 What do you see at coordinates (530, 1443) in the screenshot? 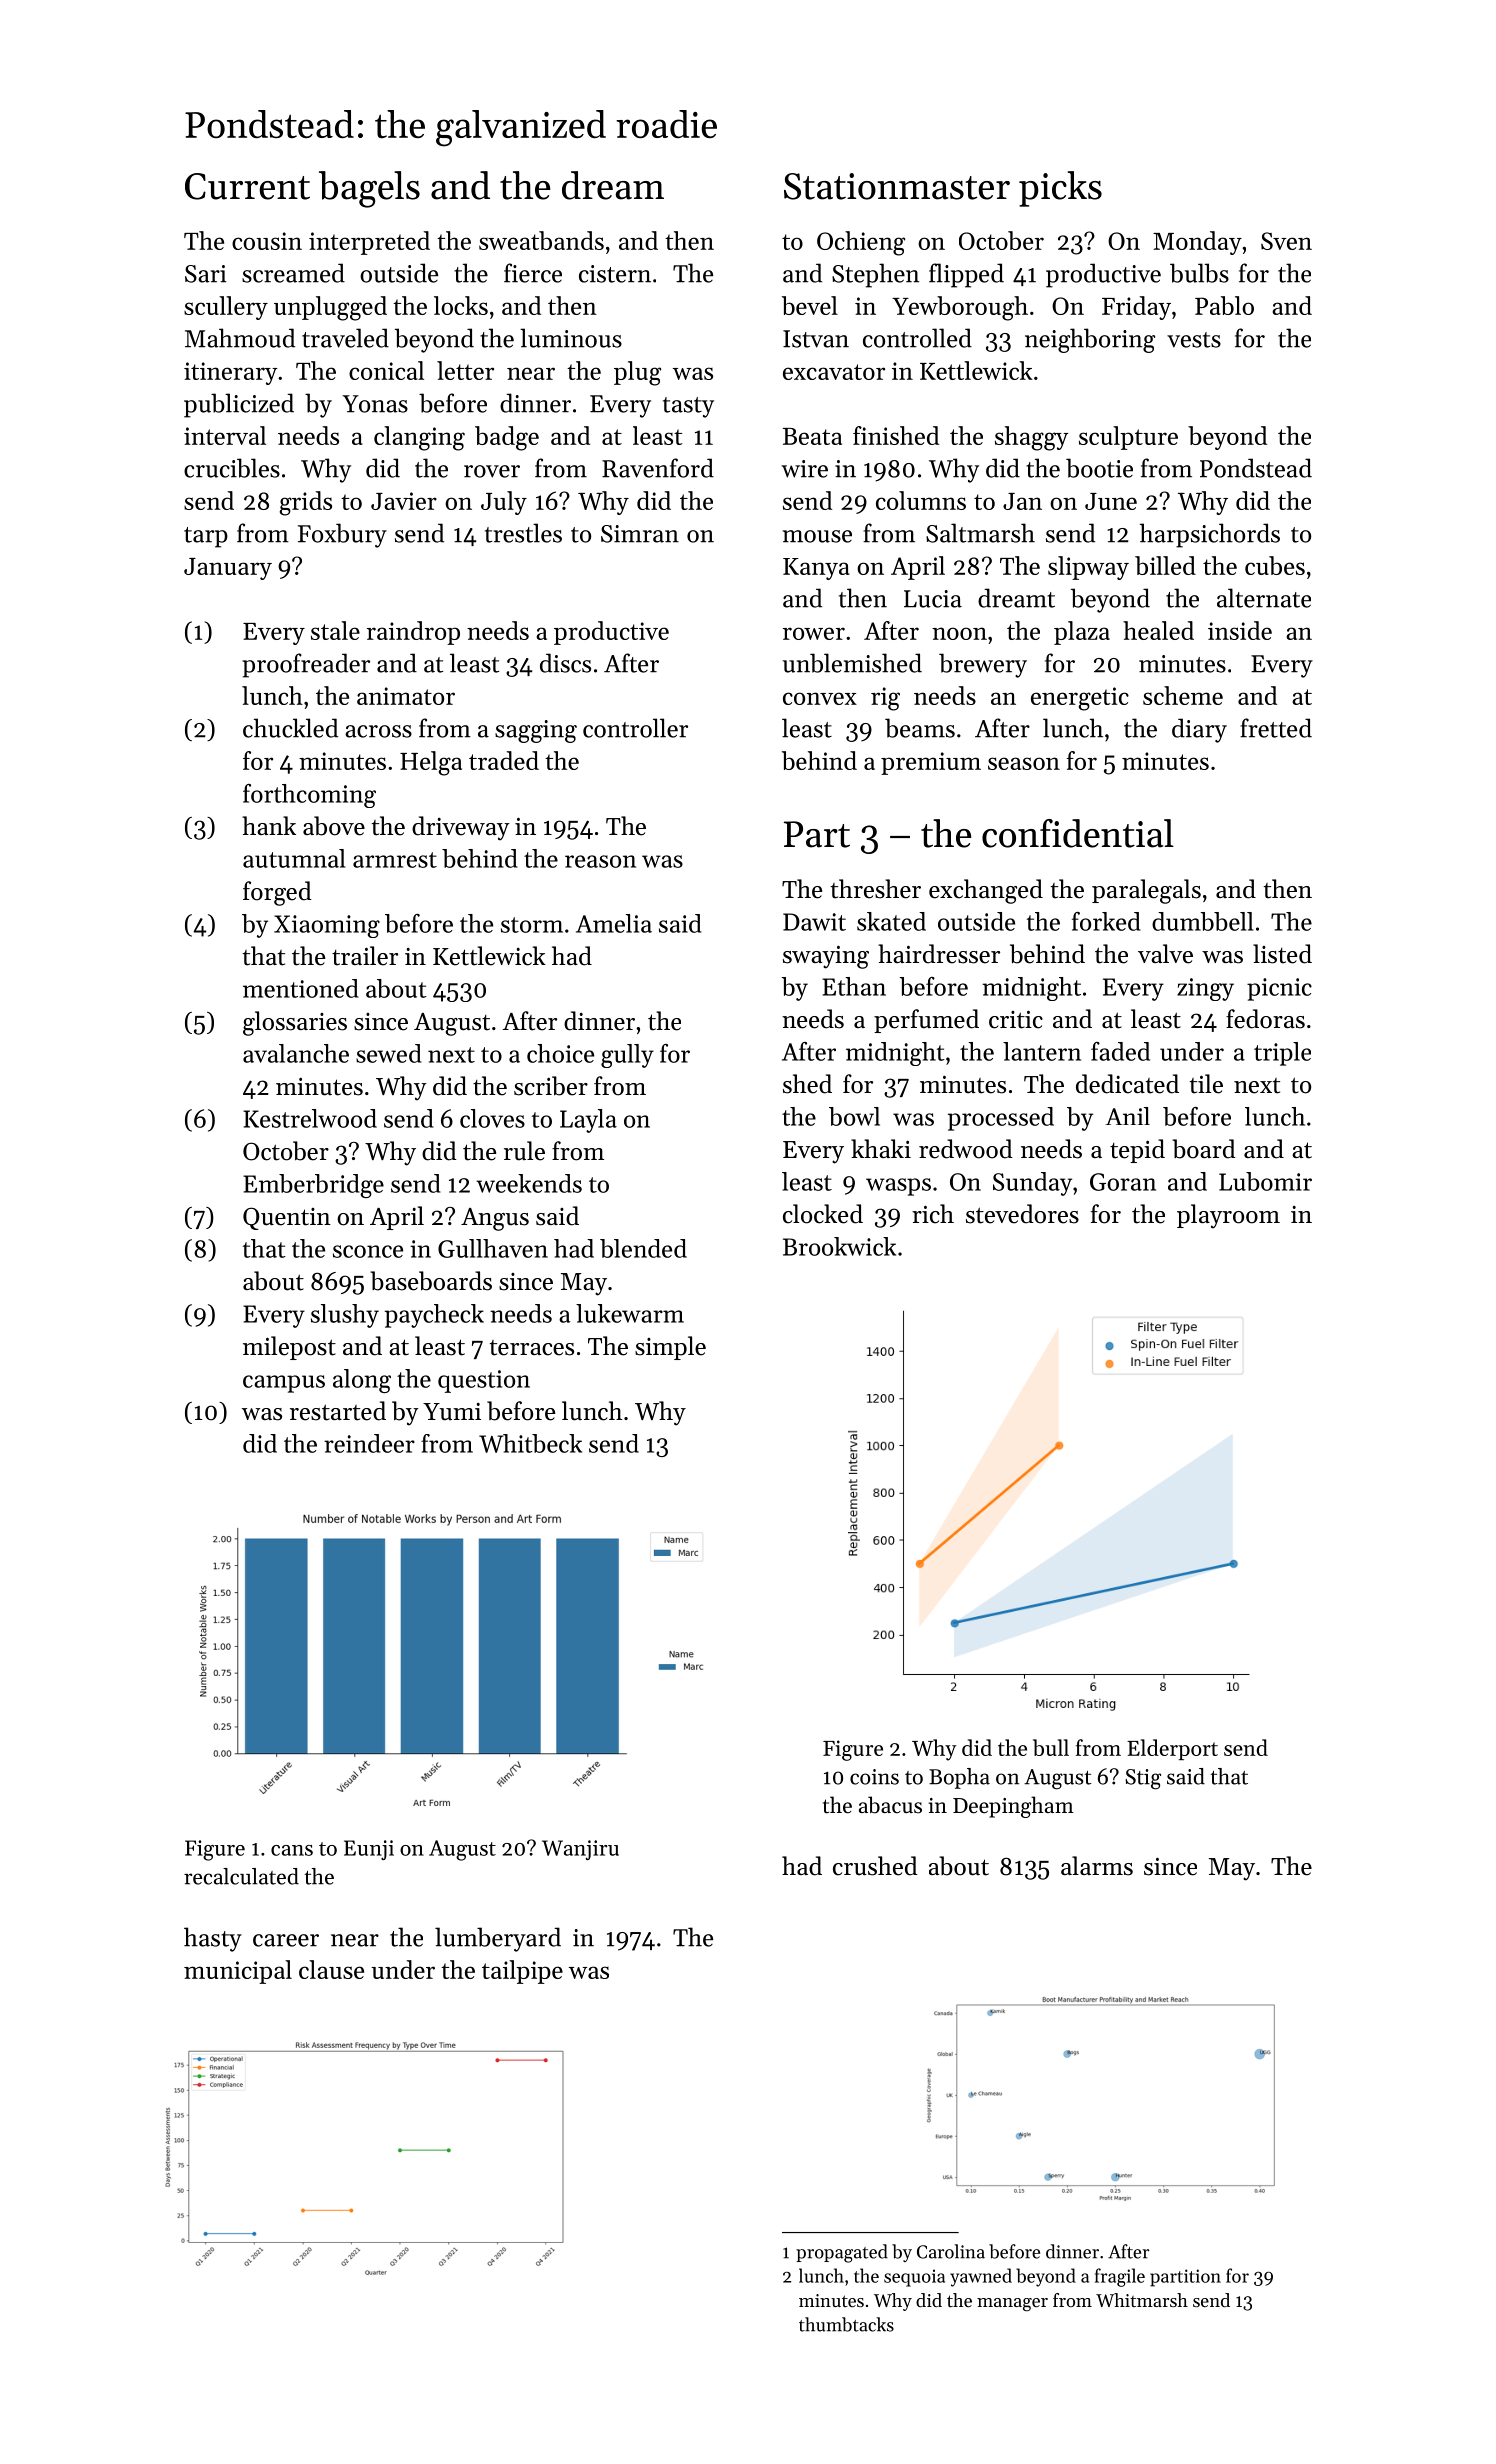
I see `Whitbeck` at bounding box center [530, 1443].
